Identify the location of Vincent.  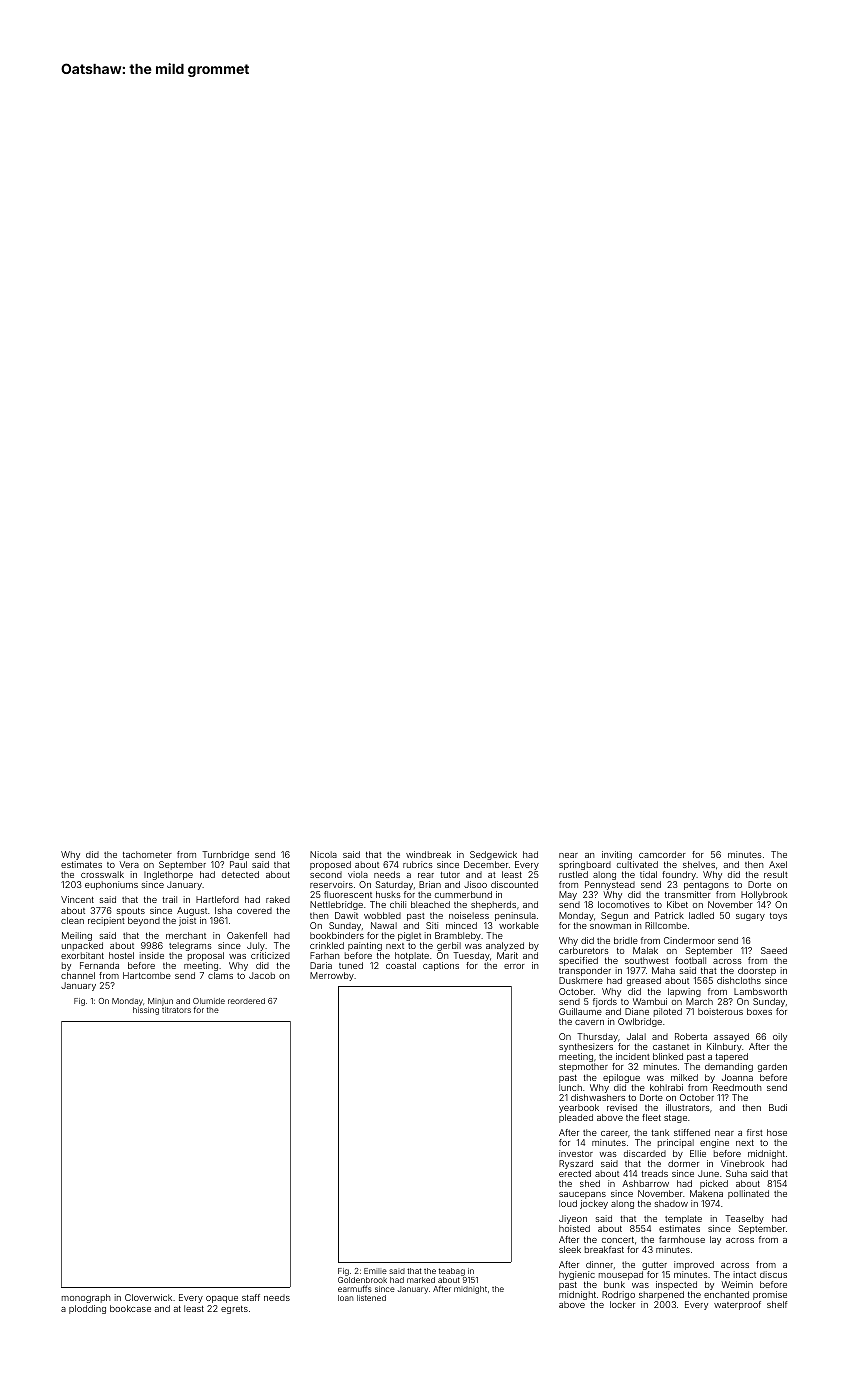
(77, 899).
